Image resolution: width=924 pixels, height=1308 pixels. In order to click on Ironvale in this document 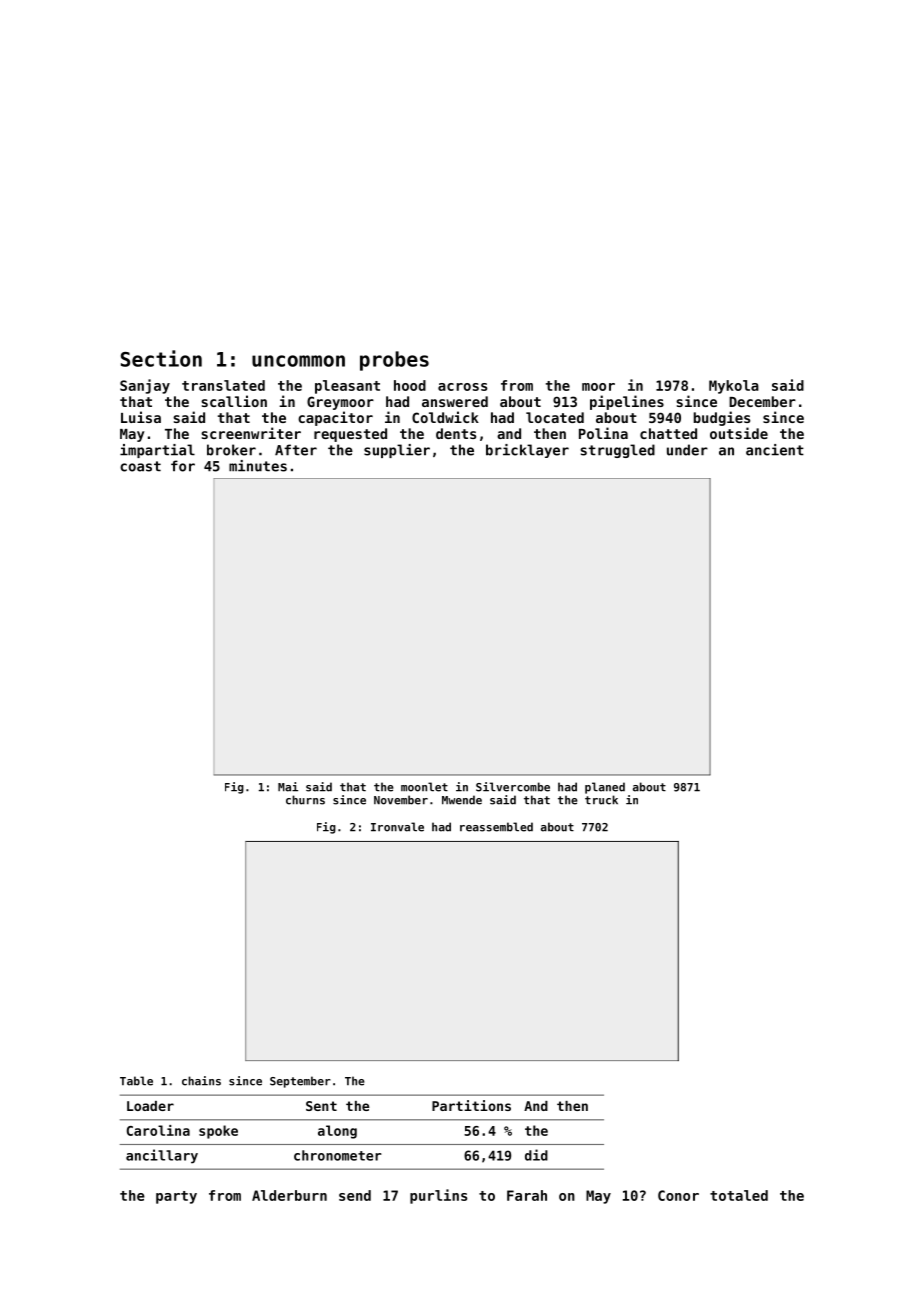, I will do `click(397, 827)`.
